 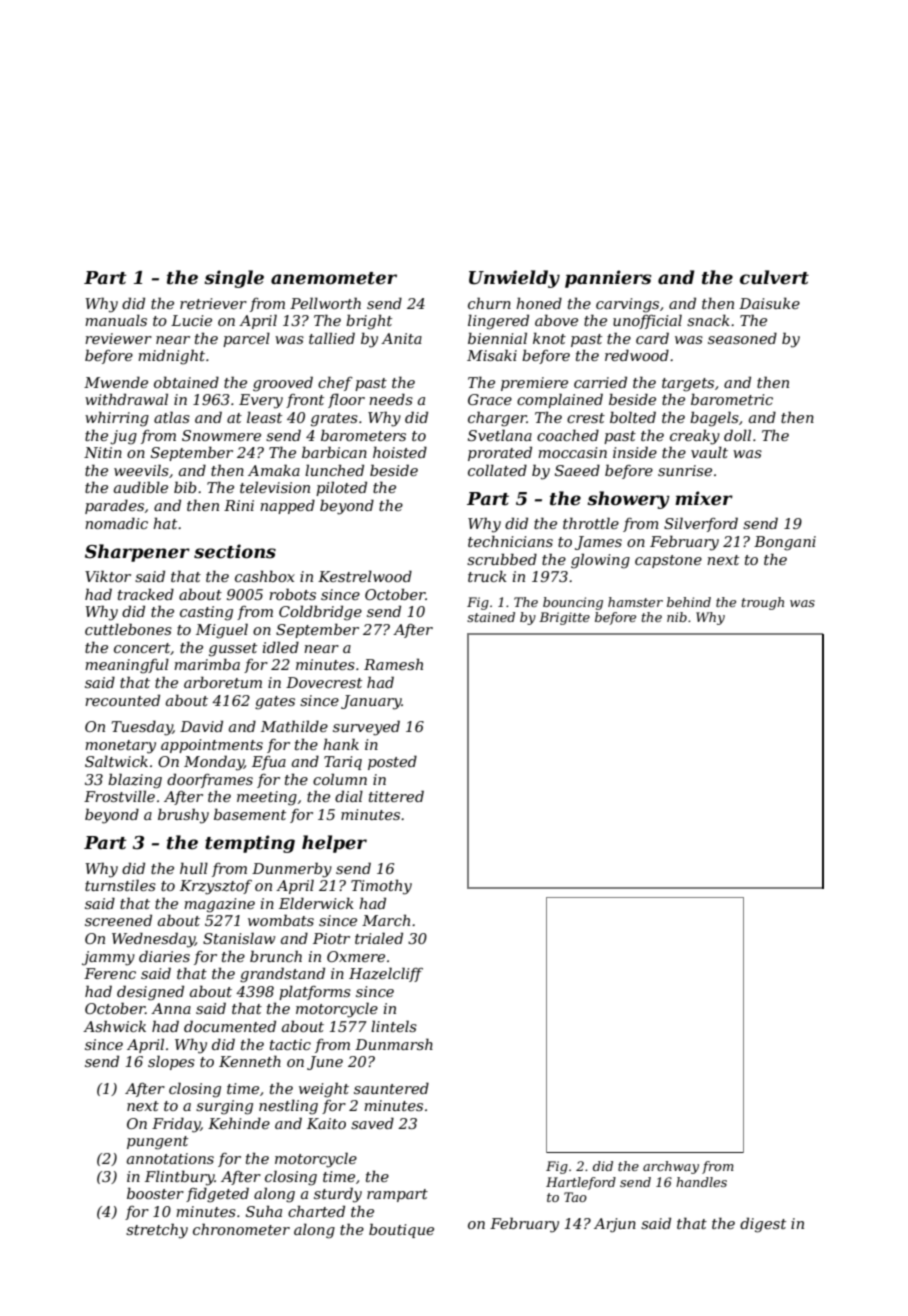 What do you see at coordinates (774, 277) in the page?
I see `culvert` at bounding box center [774, 277].
